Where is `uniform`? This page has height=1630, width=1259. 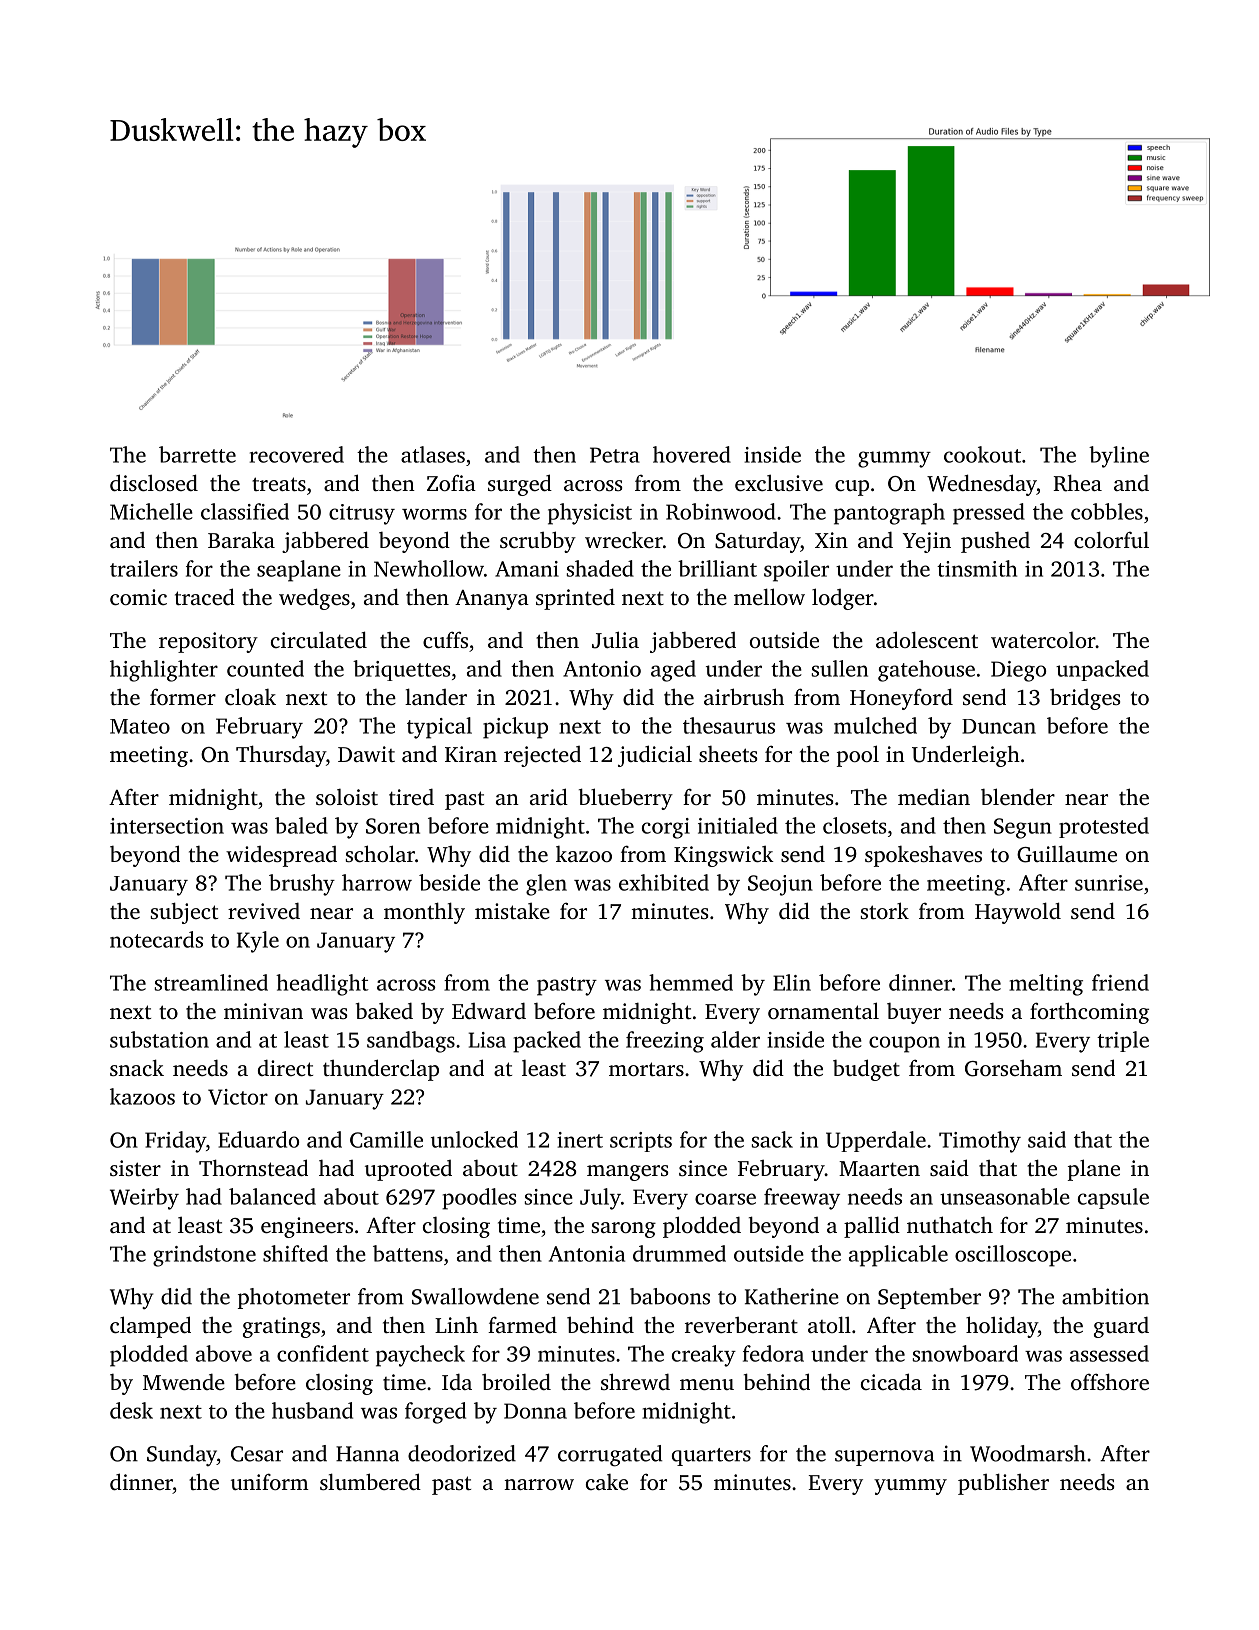 uniform is located at coordinates (270, 1481).
